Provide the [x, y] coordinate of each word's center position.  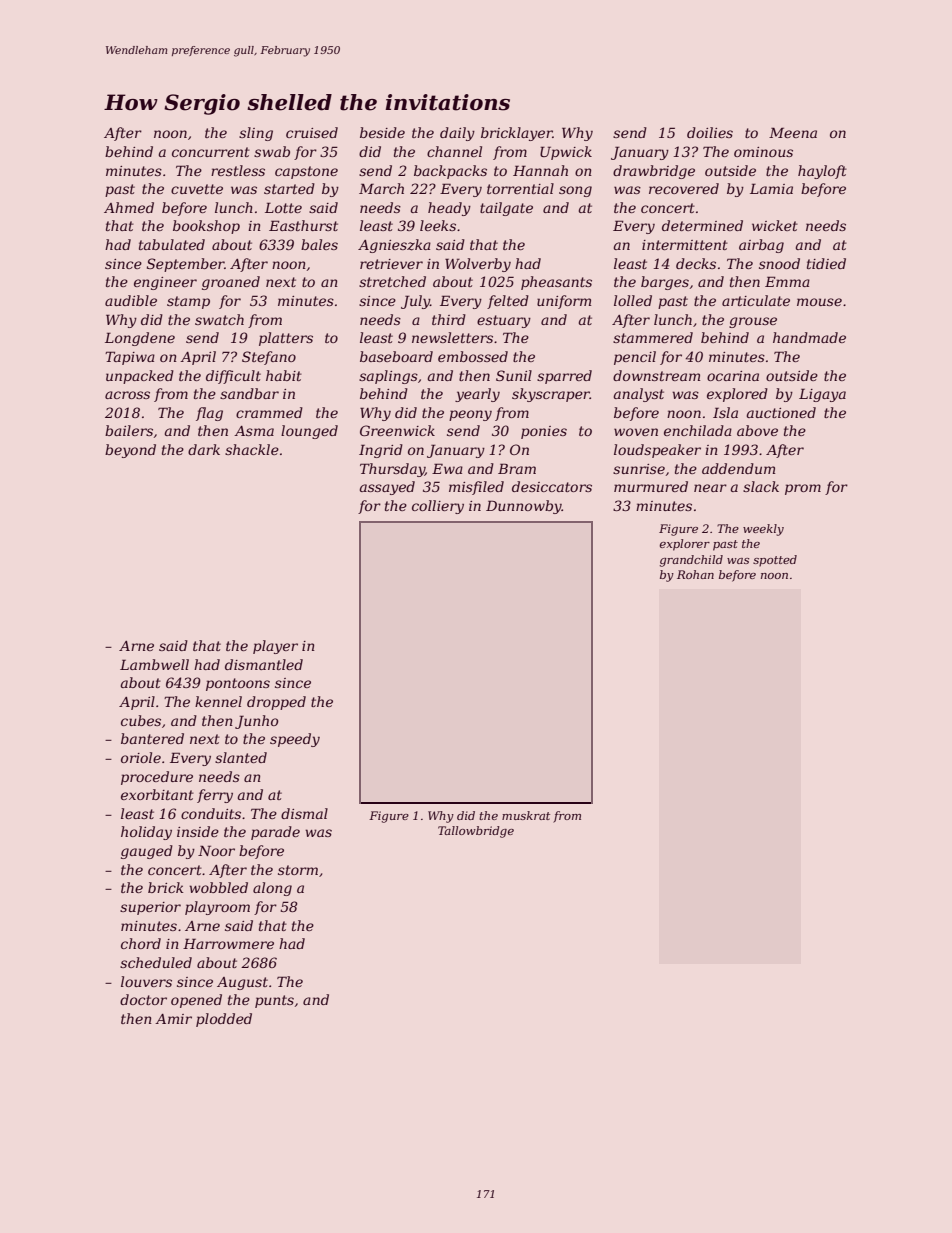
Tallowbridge [476, 832]
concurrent [211, 152]
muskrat [526, 815]
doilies [710, 132]
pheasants [556, 283]
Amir [173, 1019]
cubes [141, 720]
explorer [685, 545]
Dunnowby [524, 507]
